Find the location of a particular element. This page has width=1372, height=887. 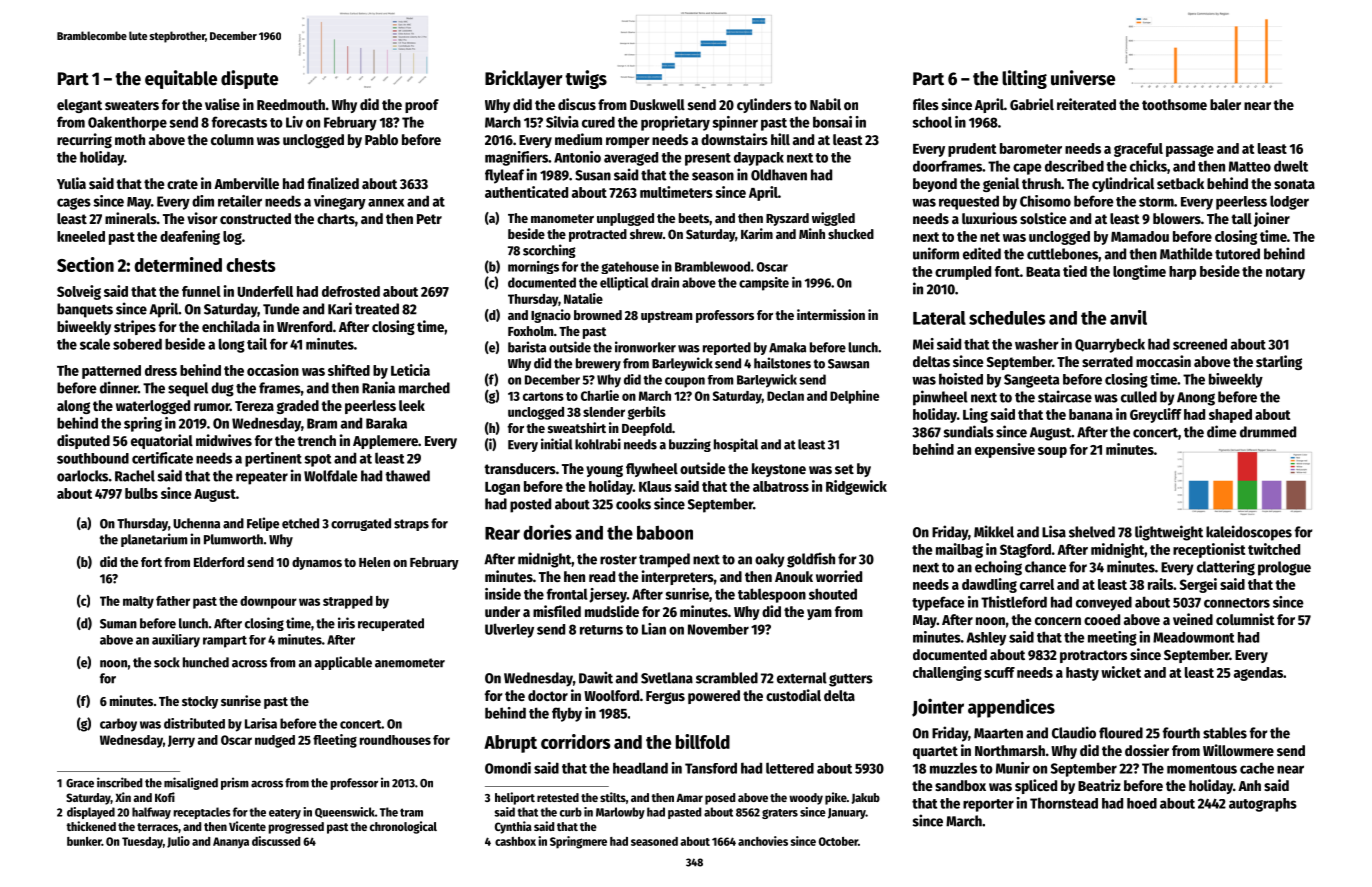

universe is located at coordinates (1083, 78).
